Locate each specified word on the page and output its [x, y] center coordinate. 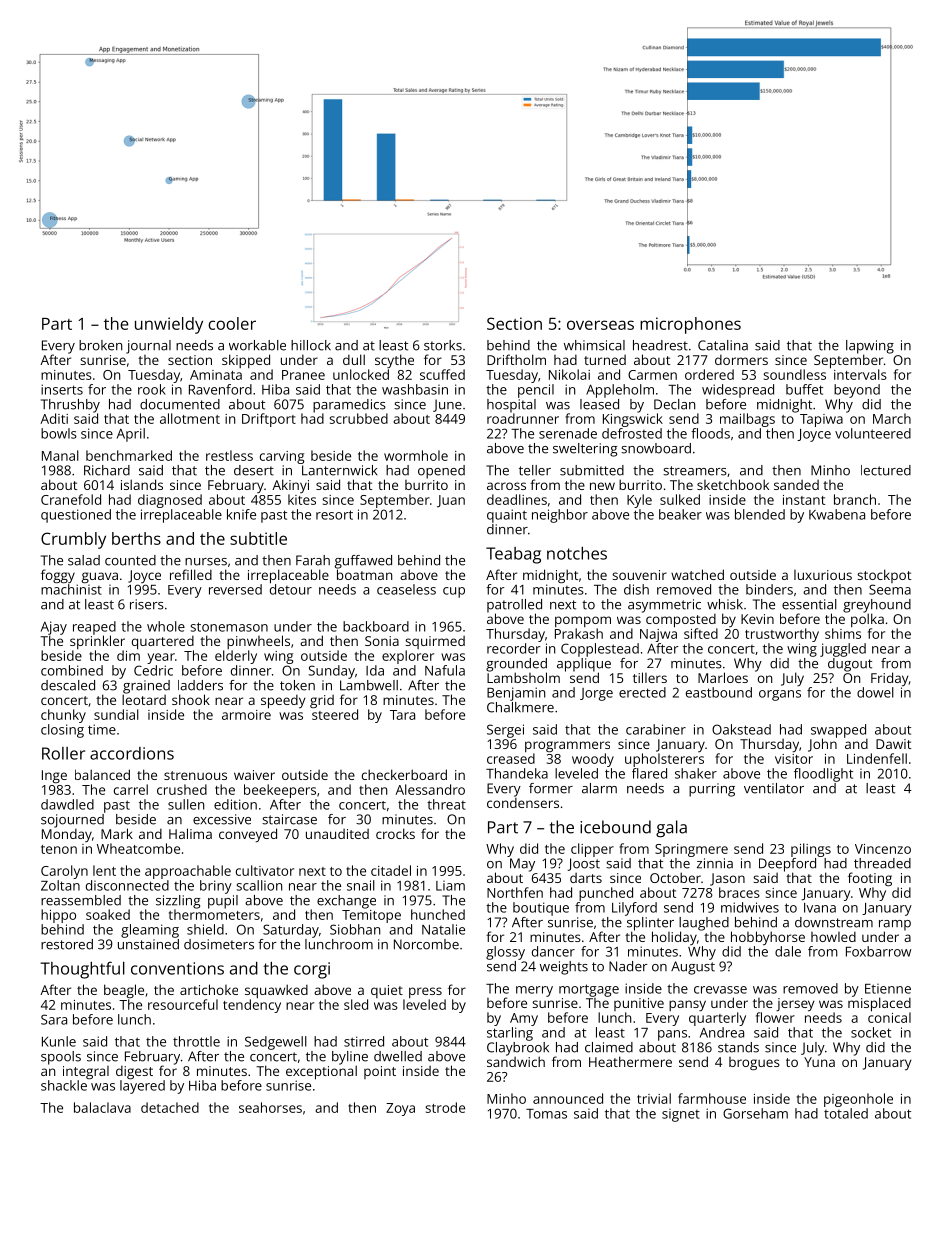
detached [170, 1107]
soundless [795, 374]
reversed [235, 589]
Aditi [54, 418]
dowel [875, 692]
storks [443, 345]
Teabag [513, 555]
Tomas [546, 1114]
